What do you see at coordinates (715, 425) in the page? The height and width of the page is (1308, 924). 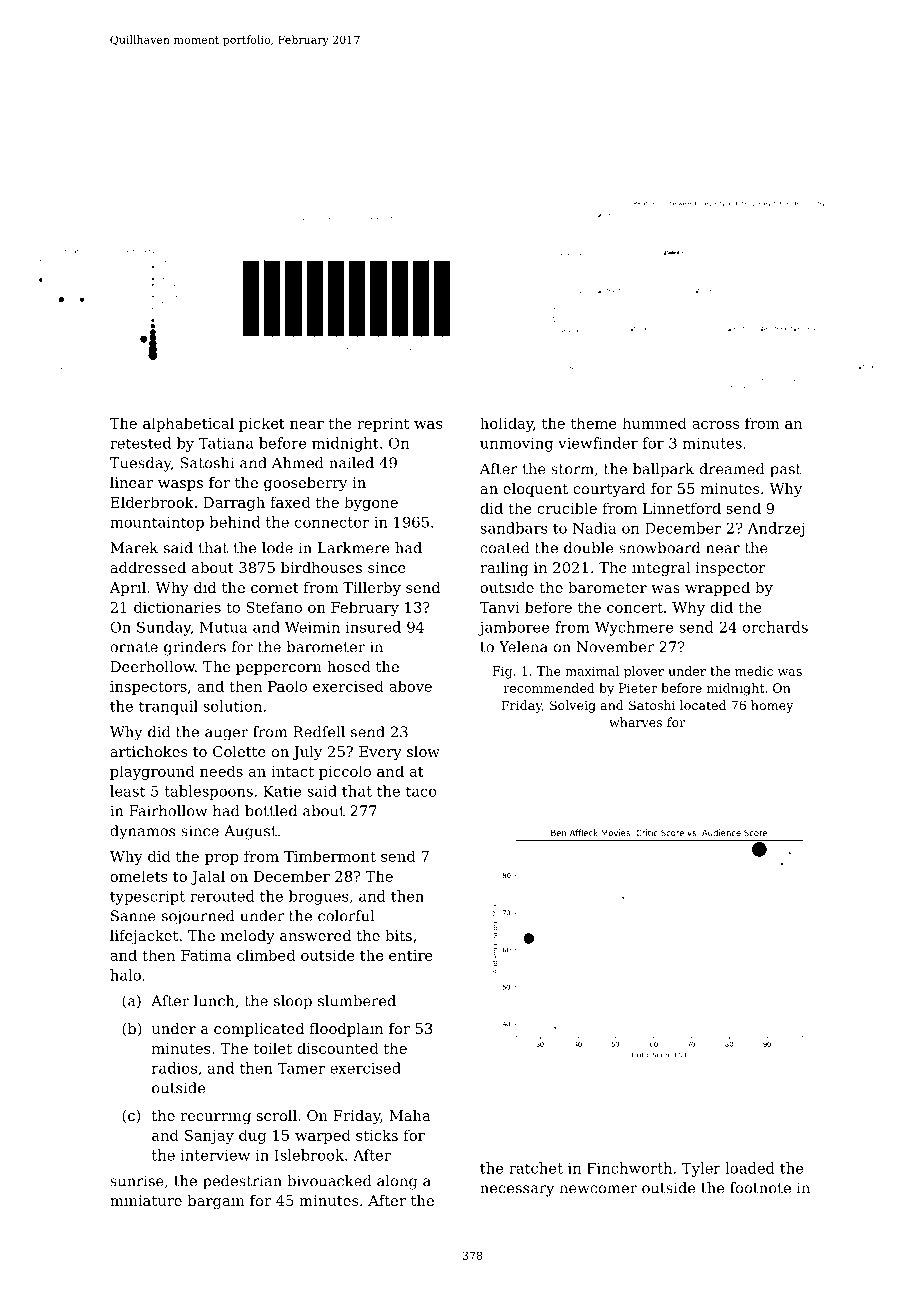 I see `across` at bounding box center [715, 425].
